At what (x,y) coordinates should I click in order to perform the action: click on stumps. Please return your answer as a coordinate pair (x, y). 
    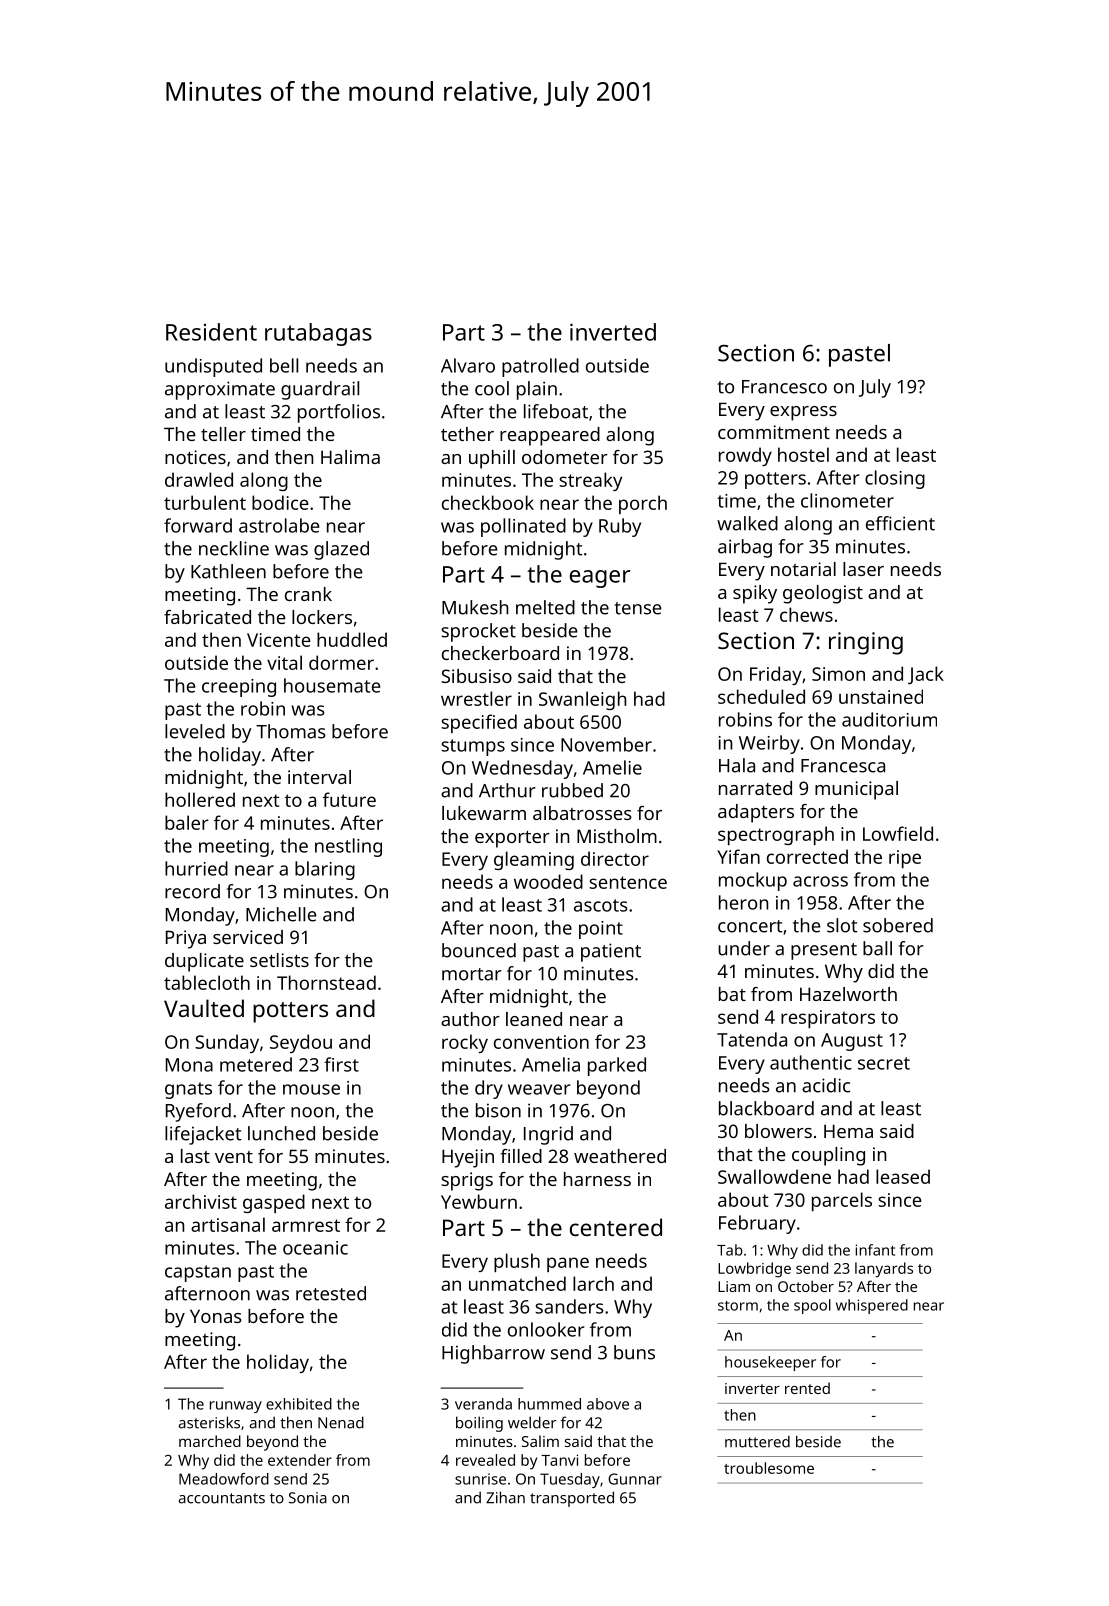
    Looking at the image, I should click on (473, 747).
